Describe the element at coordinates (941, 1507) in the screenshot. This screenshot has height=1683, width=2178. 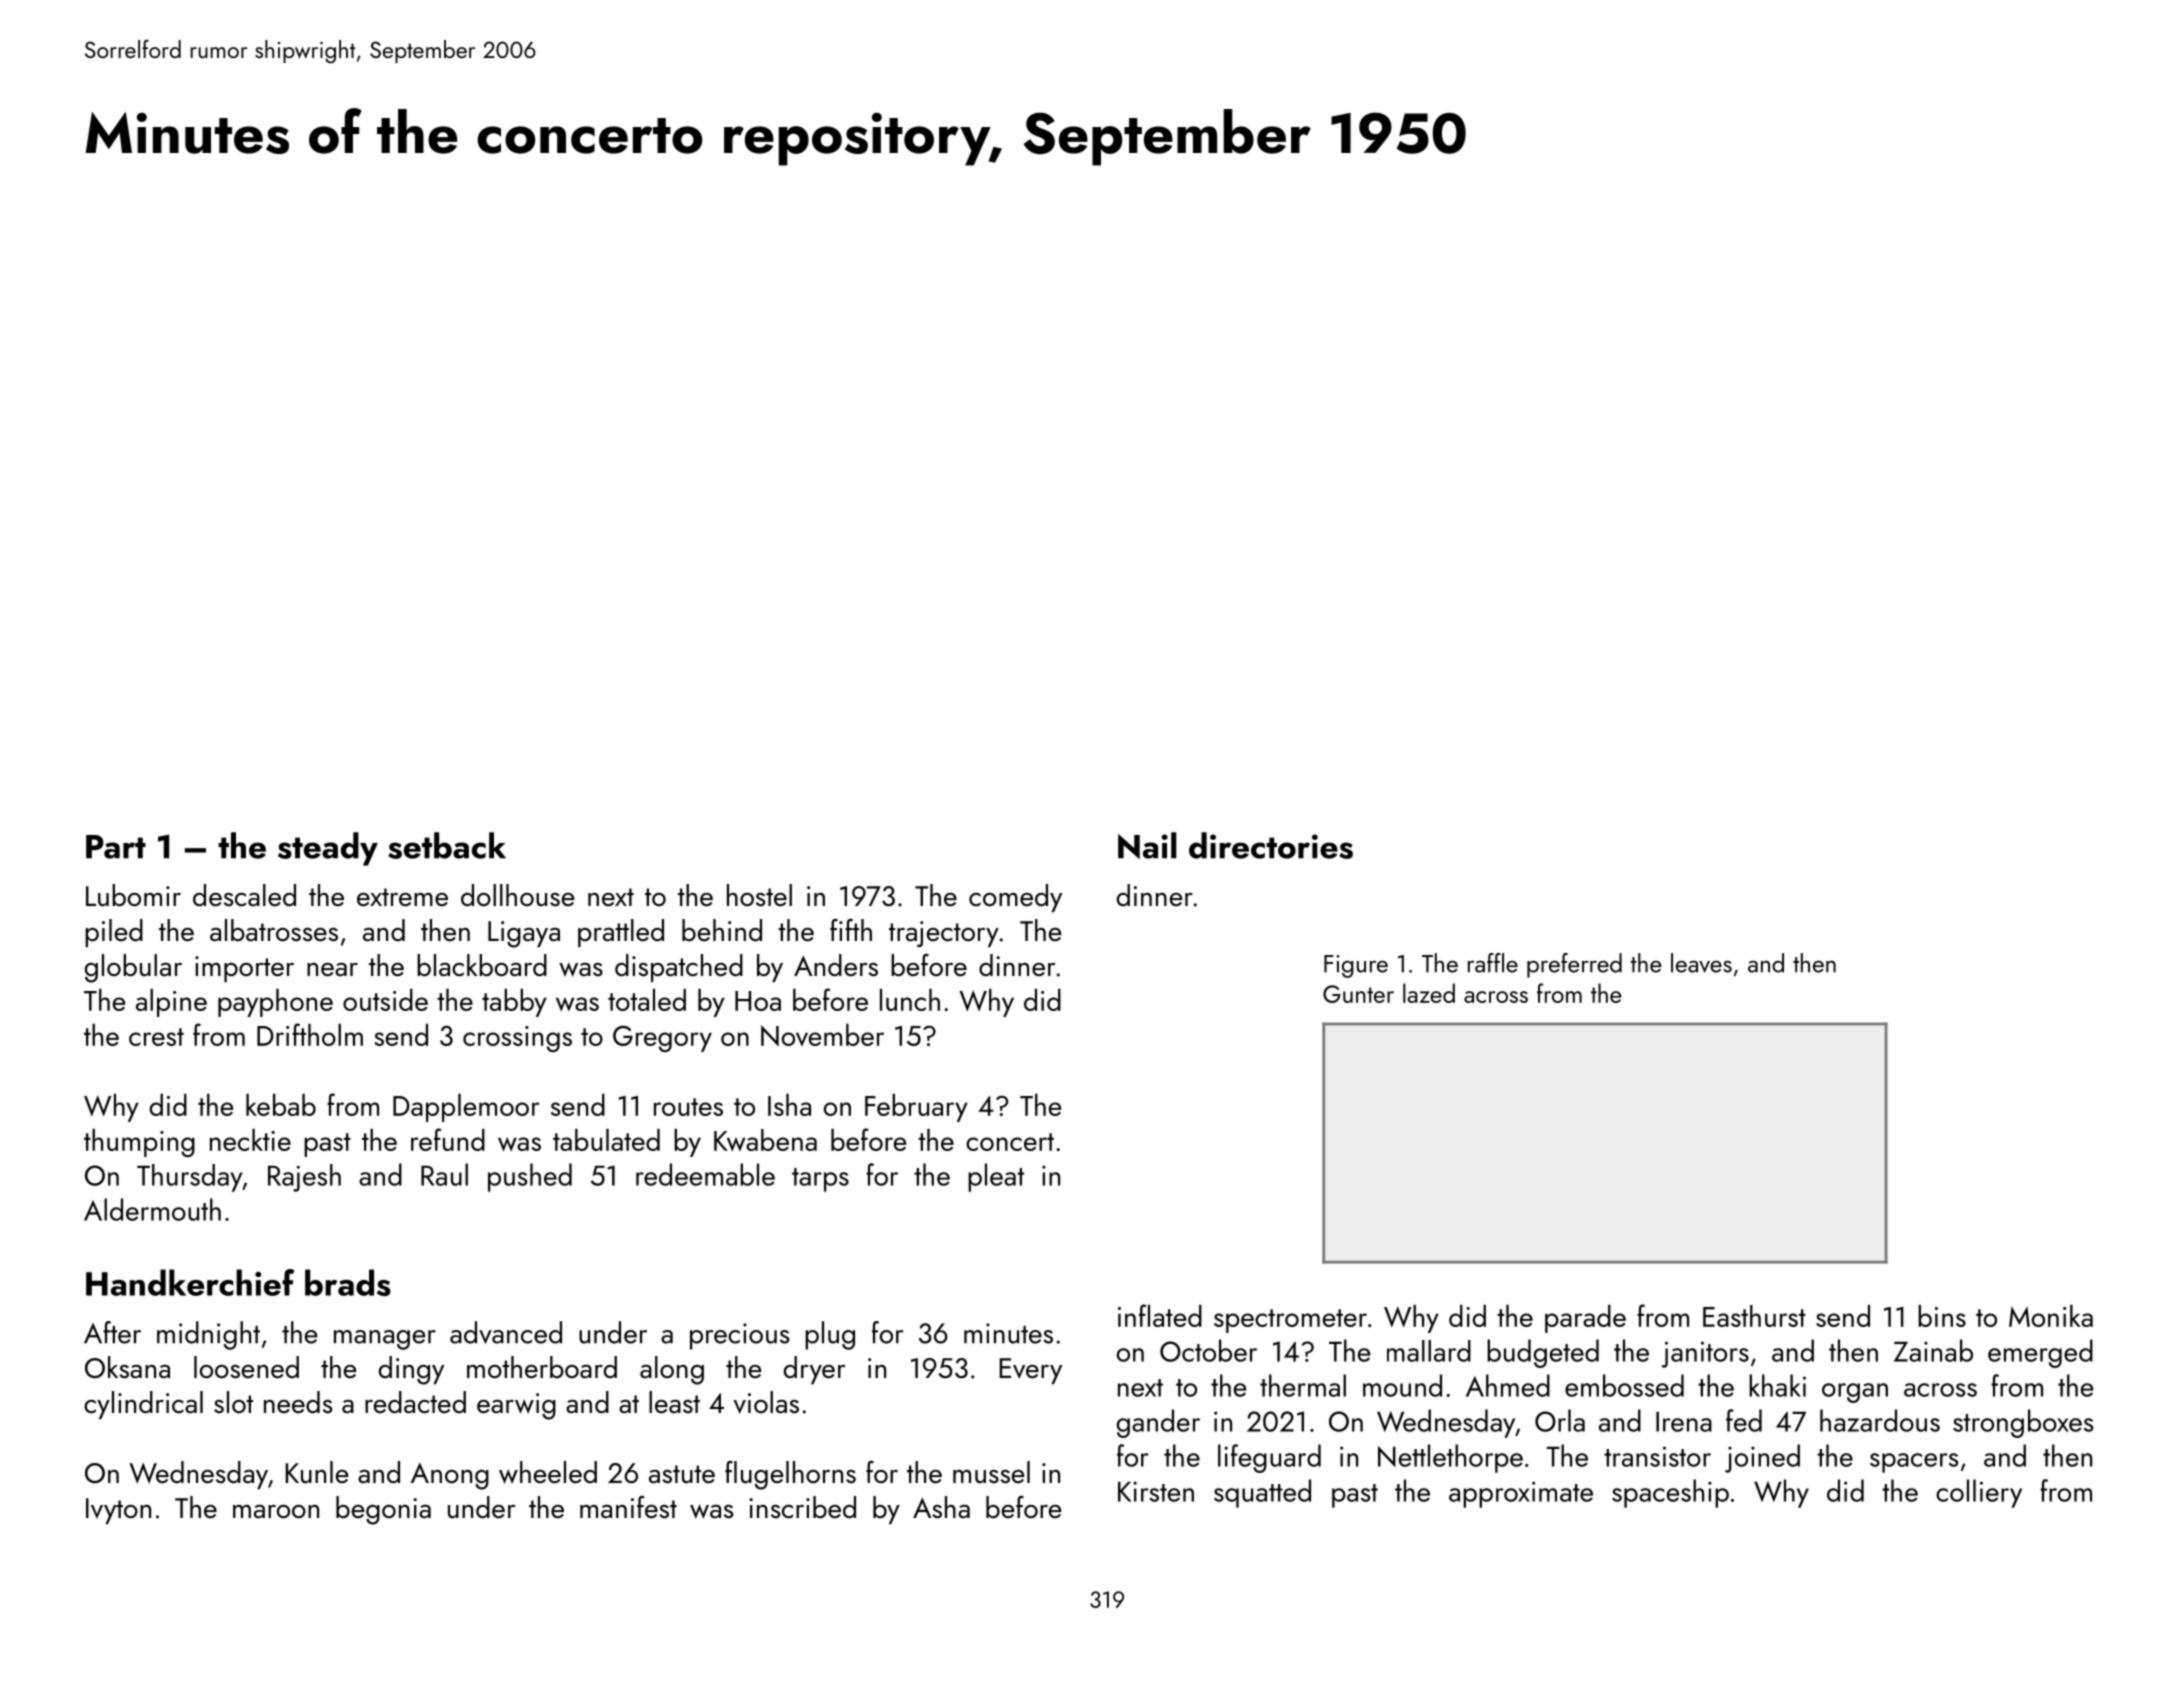
I see `Asha` at that location.
